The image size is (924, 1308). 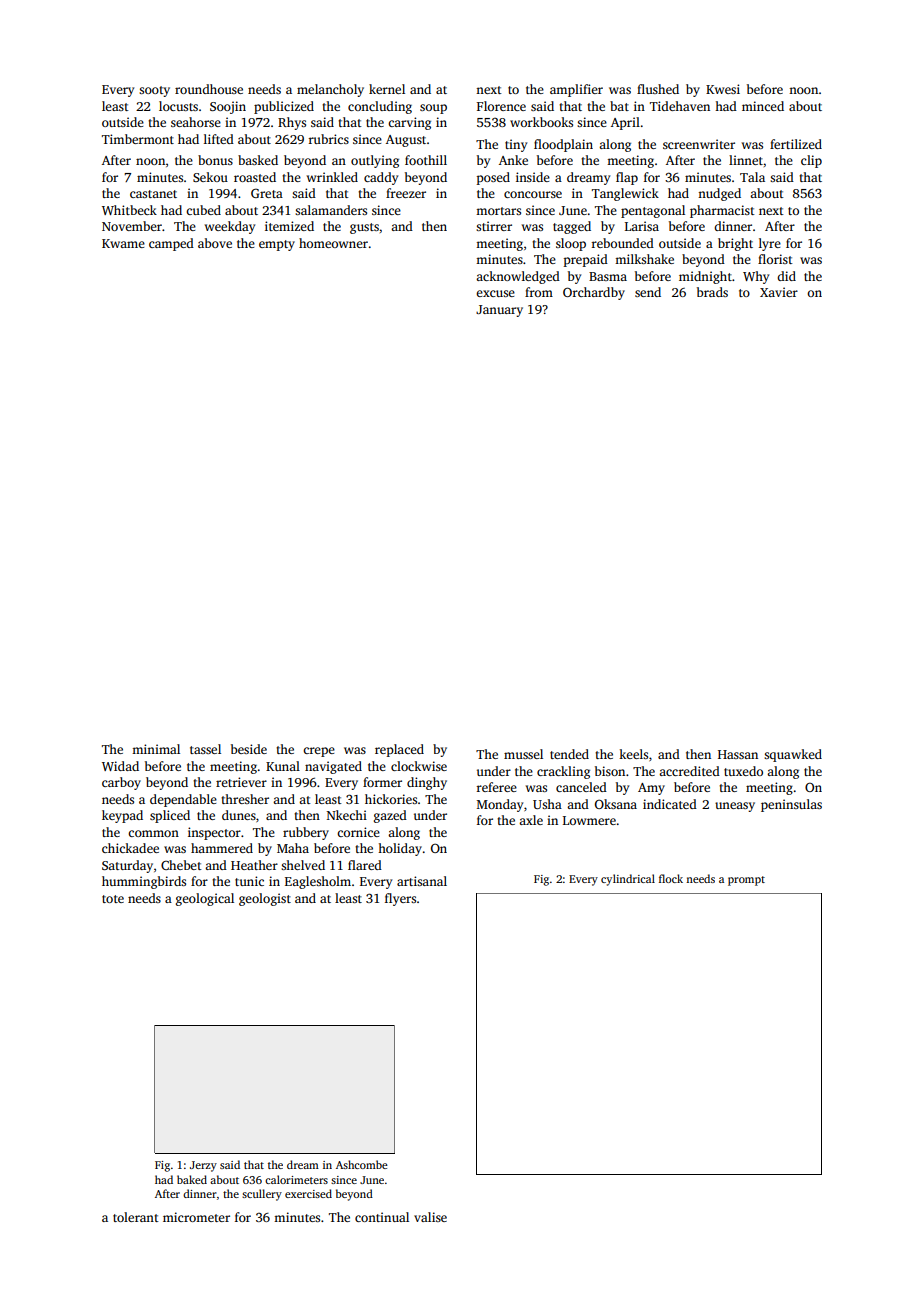 What do you see at coordinates (362, 1164) in the page?
I see `Ashcombe` at bounding box center [362, 1164].
